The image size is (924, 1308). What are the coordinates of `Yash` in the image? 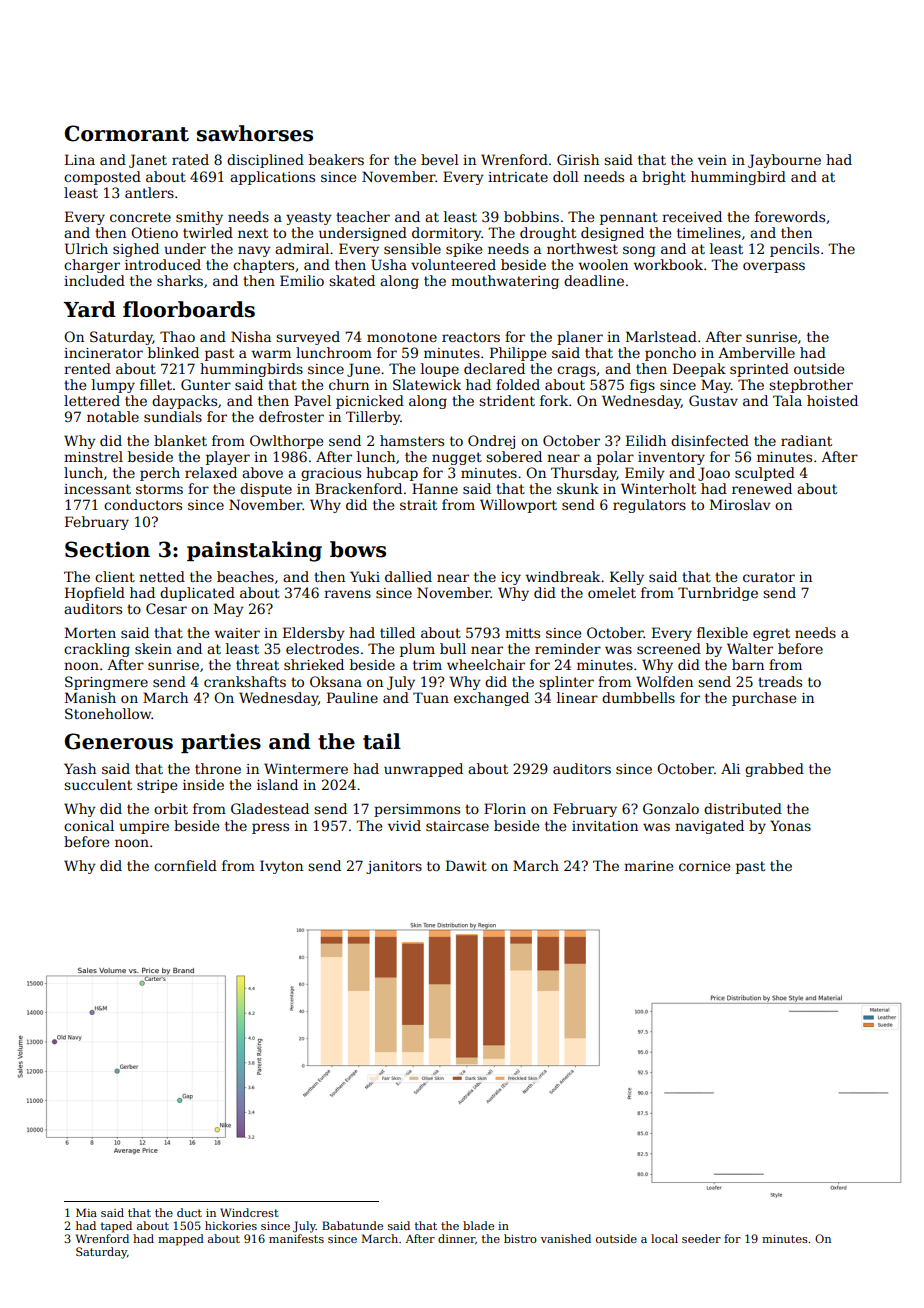 It's located at (80, 768).
